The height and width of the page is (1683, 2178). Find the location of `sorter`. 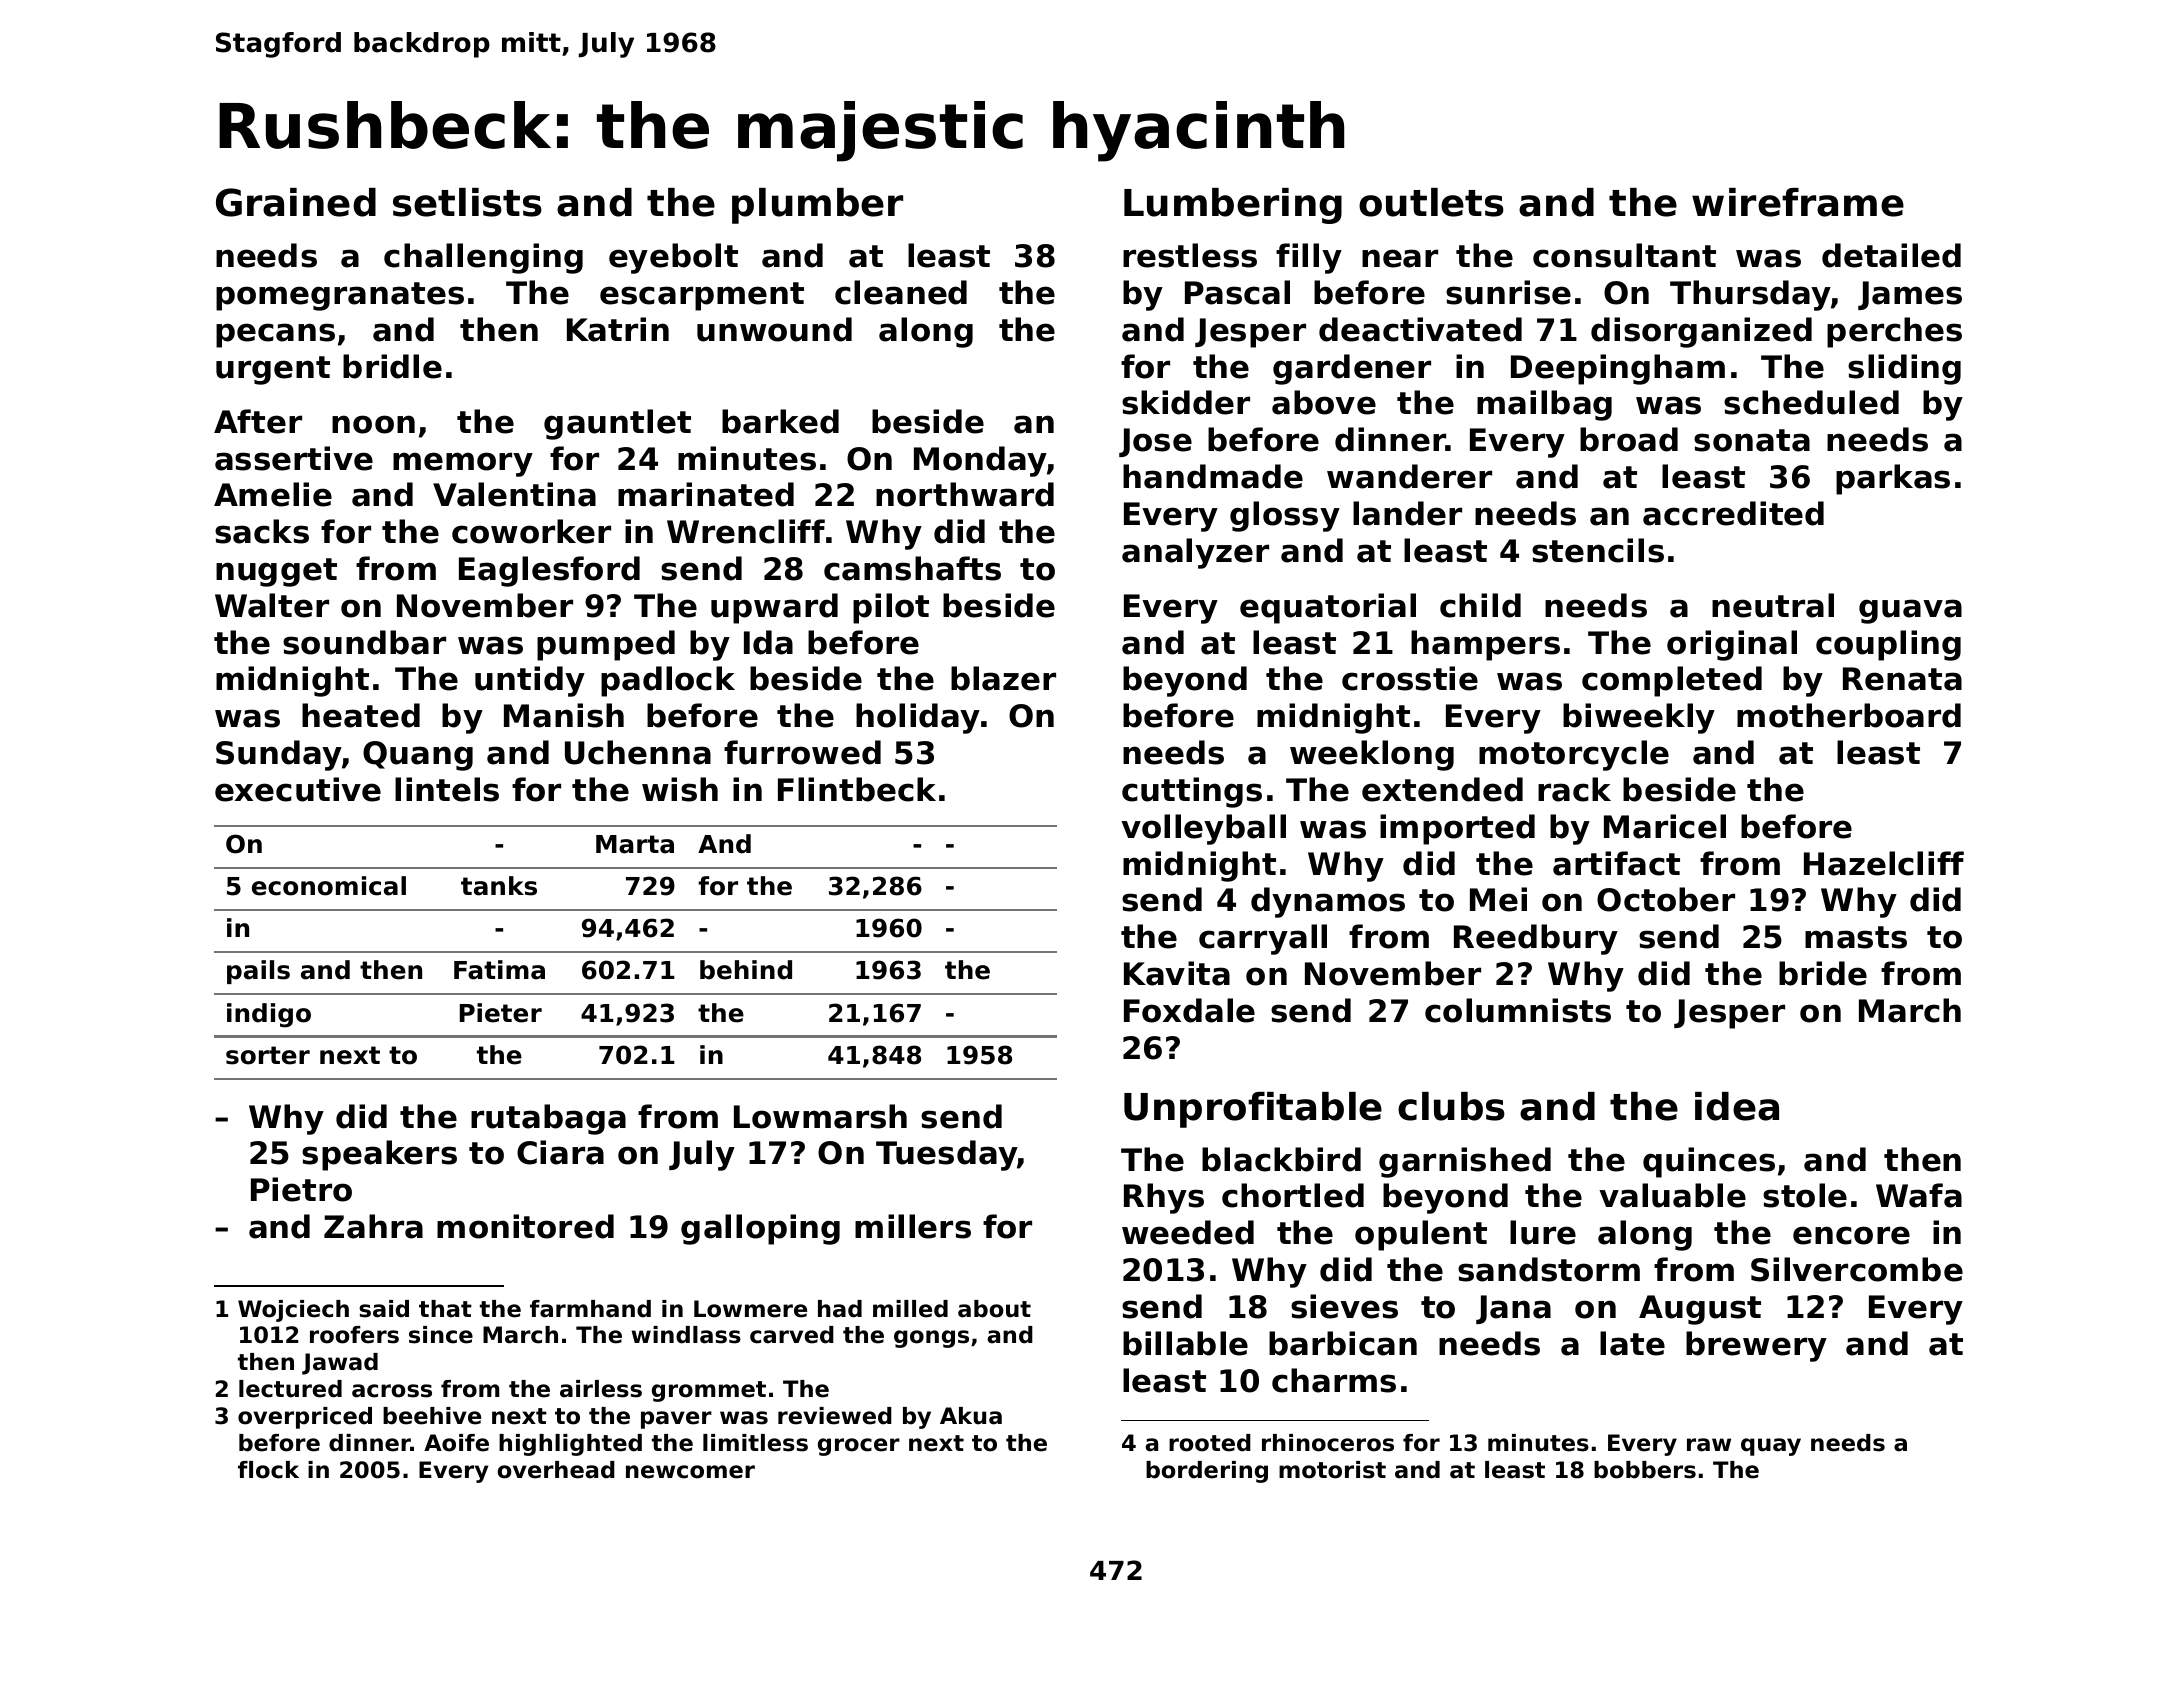

sorter is located at coordinates (268, 1055).
